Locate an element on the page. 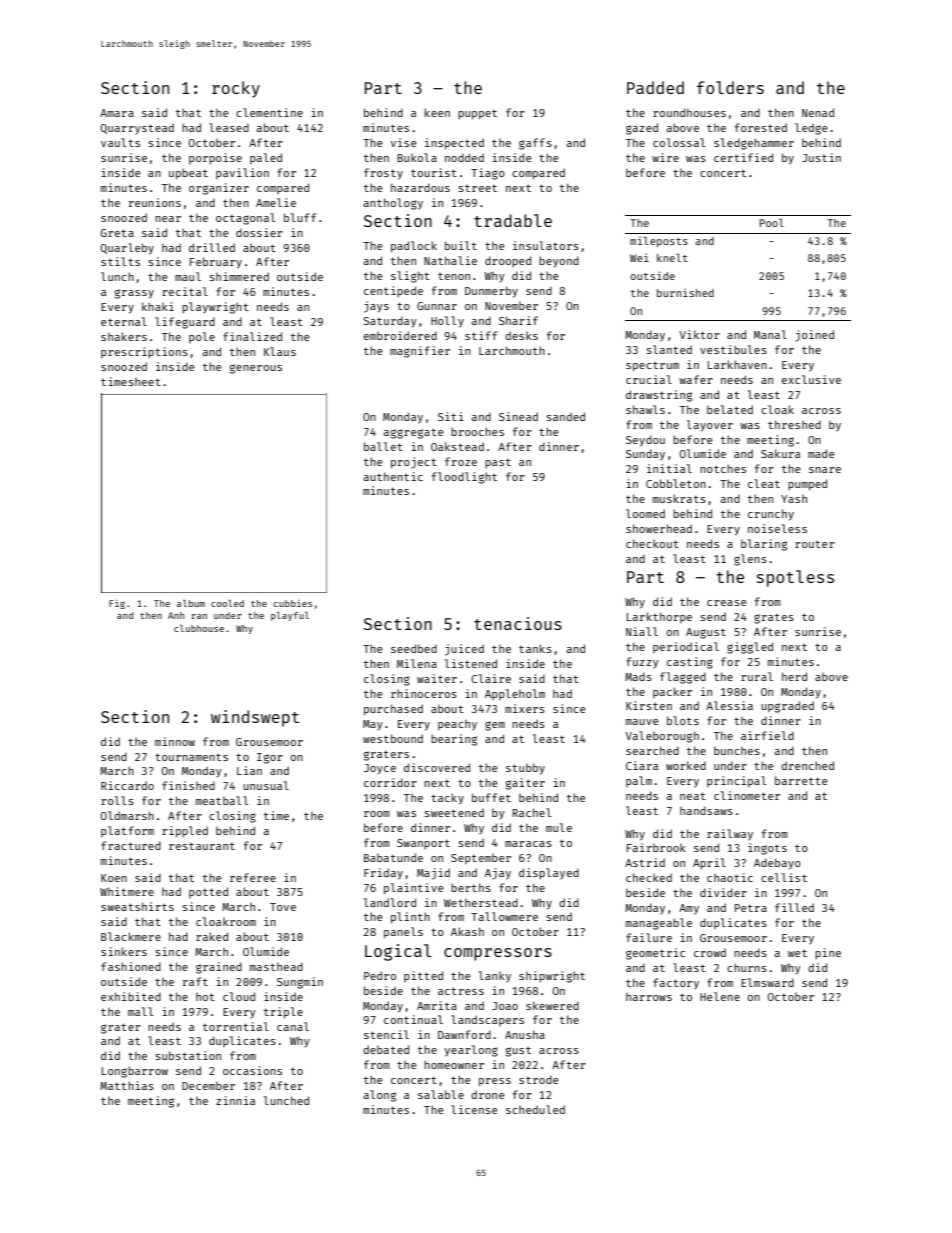 This document has height=1233, width=952. generous is located at coordinates (256, 369).
